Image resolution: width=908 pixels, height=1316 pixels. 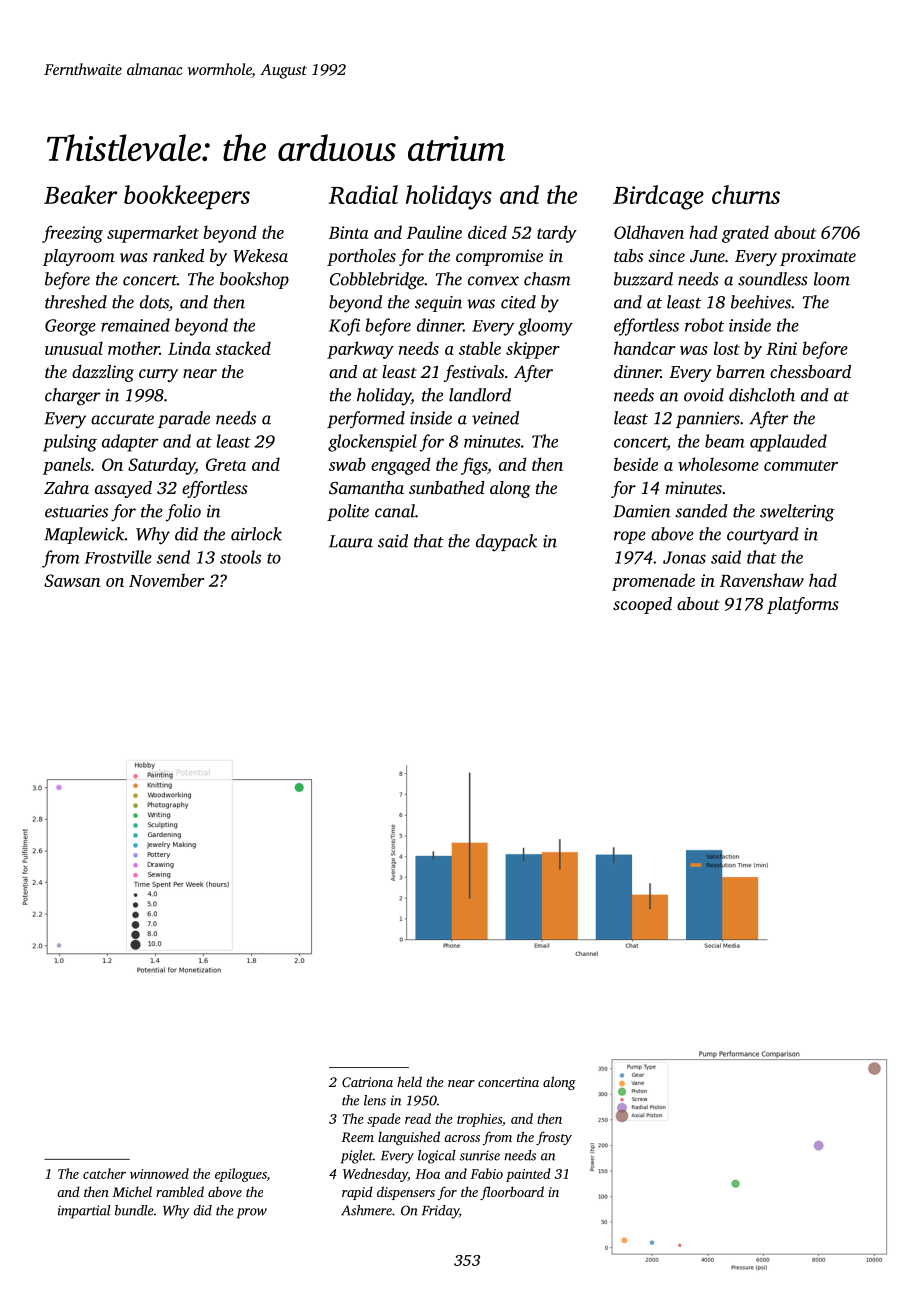 What do you see at coordinates (818, 257) in the document?
I see `proximate` at bounding box center [818, 257].
